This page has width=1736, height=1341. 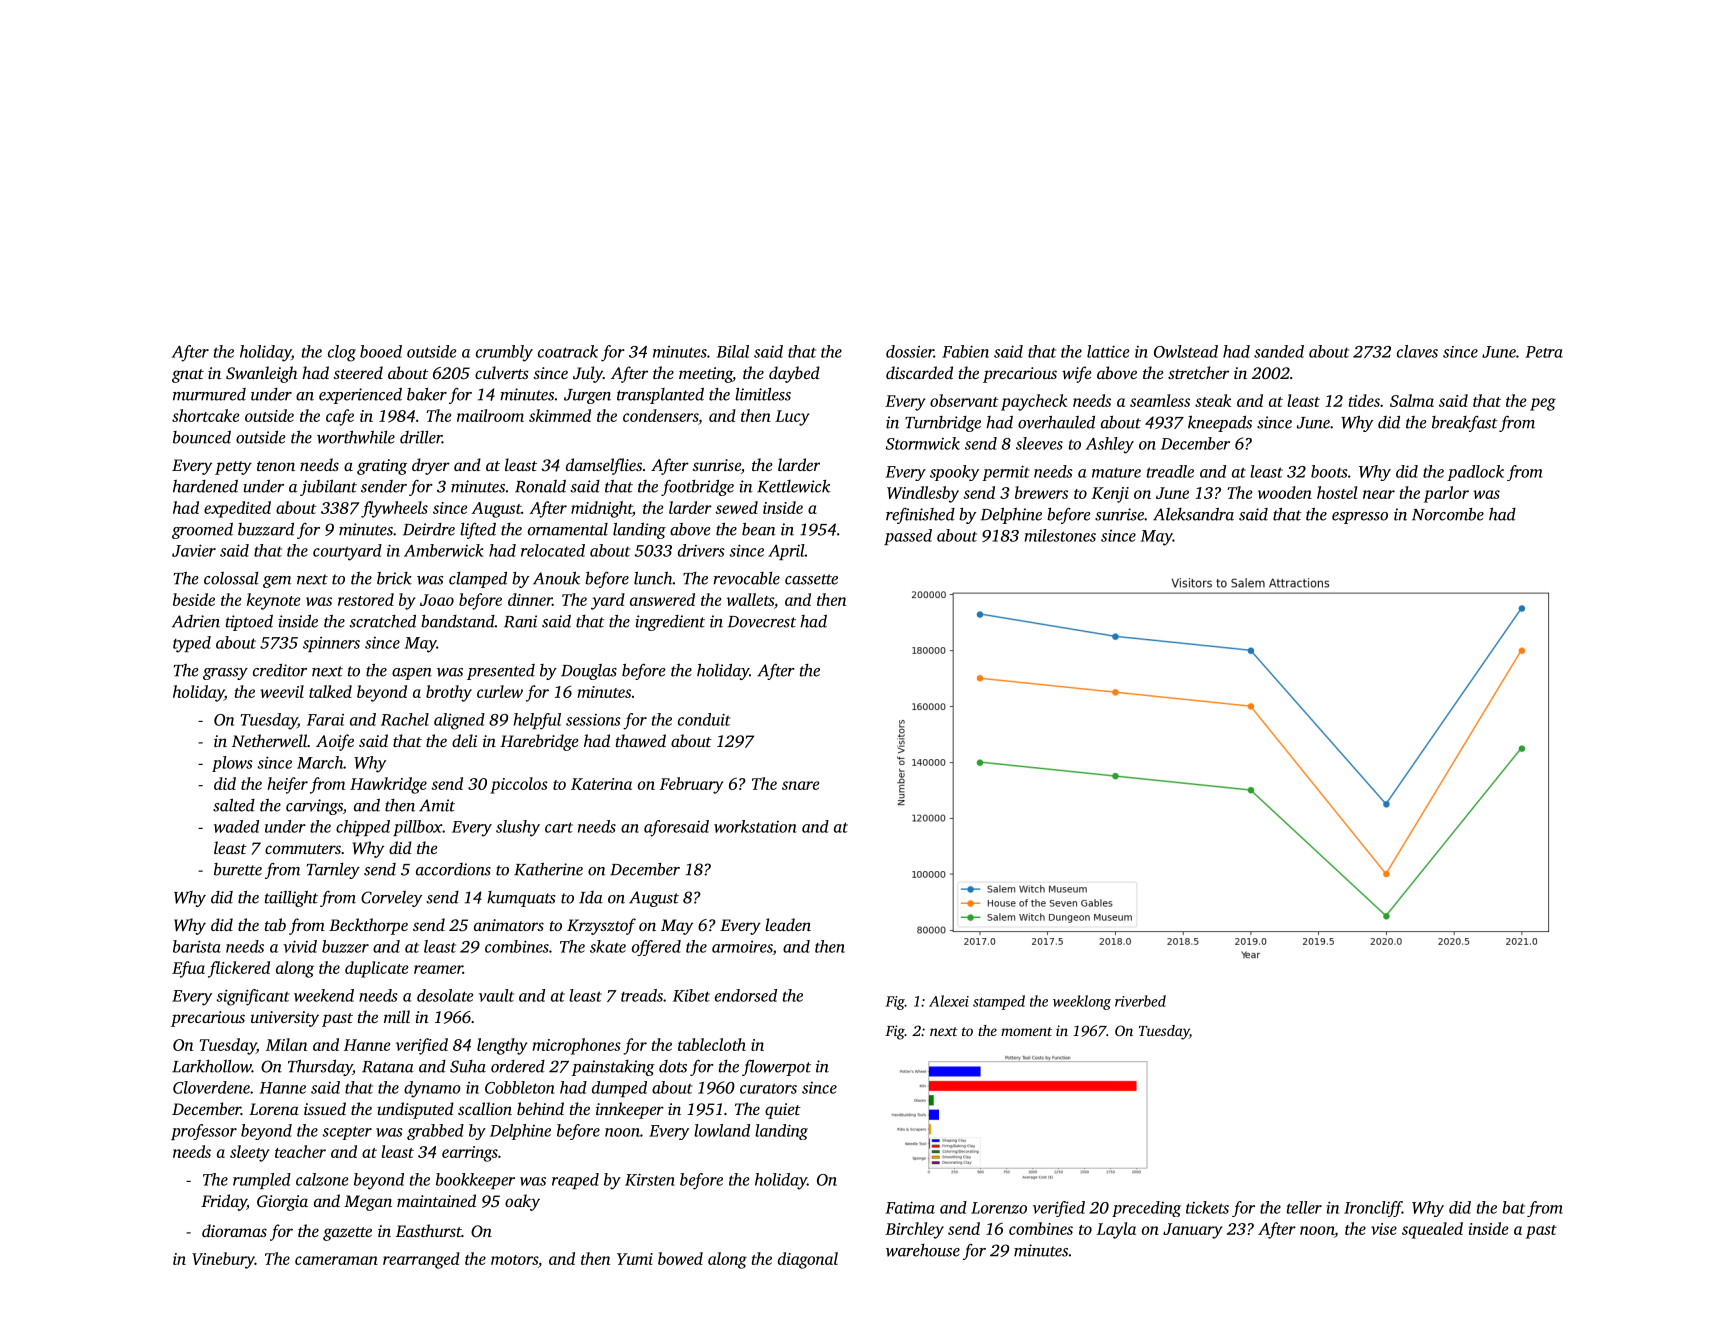 What do you see at coordinates (236, 826) in the page?
I see `waded` at bounding box center [236, 826].
